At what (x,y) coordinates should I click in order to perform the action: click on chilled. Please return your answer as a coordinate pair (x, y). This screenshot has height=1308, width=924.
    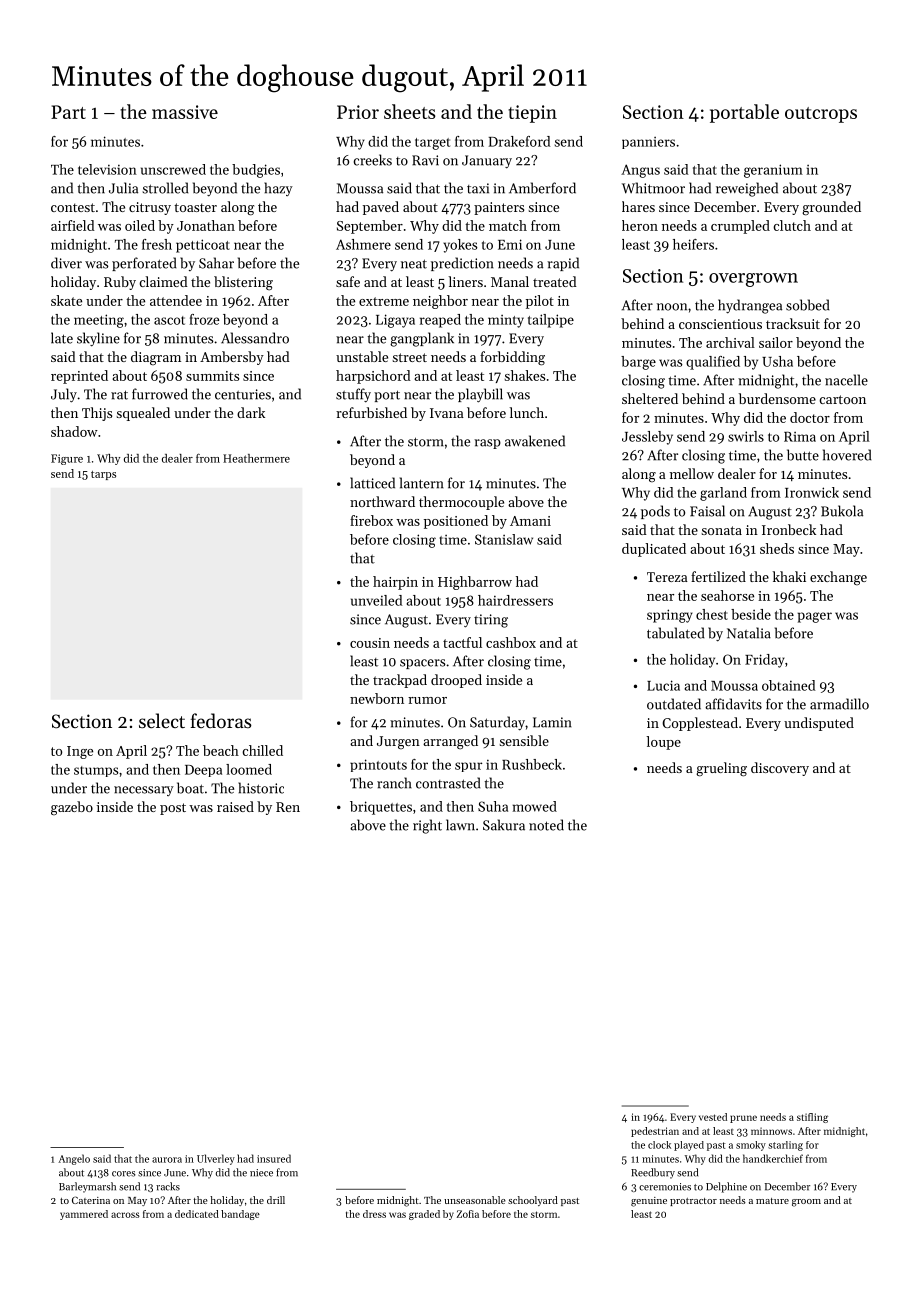
    Looking at the image, I should click on (262, 750).
